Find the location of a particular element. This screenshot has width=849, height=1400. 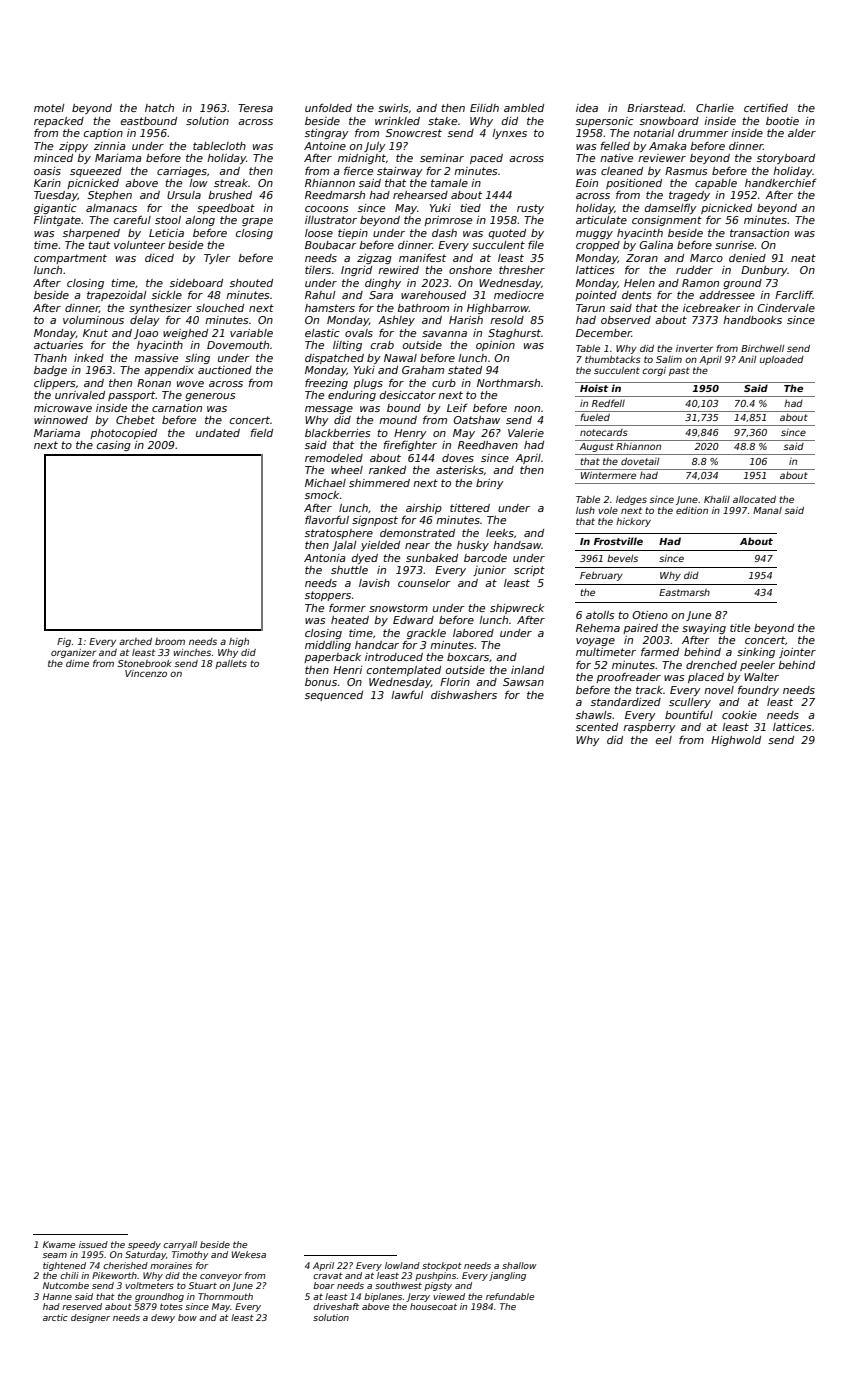

shallow is located at coordinates (519, 1265).
